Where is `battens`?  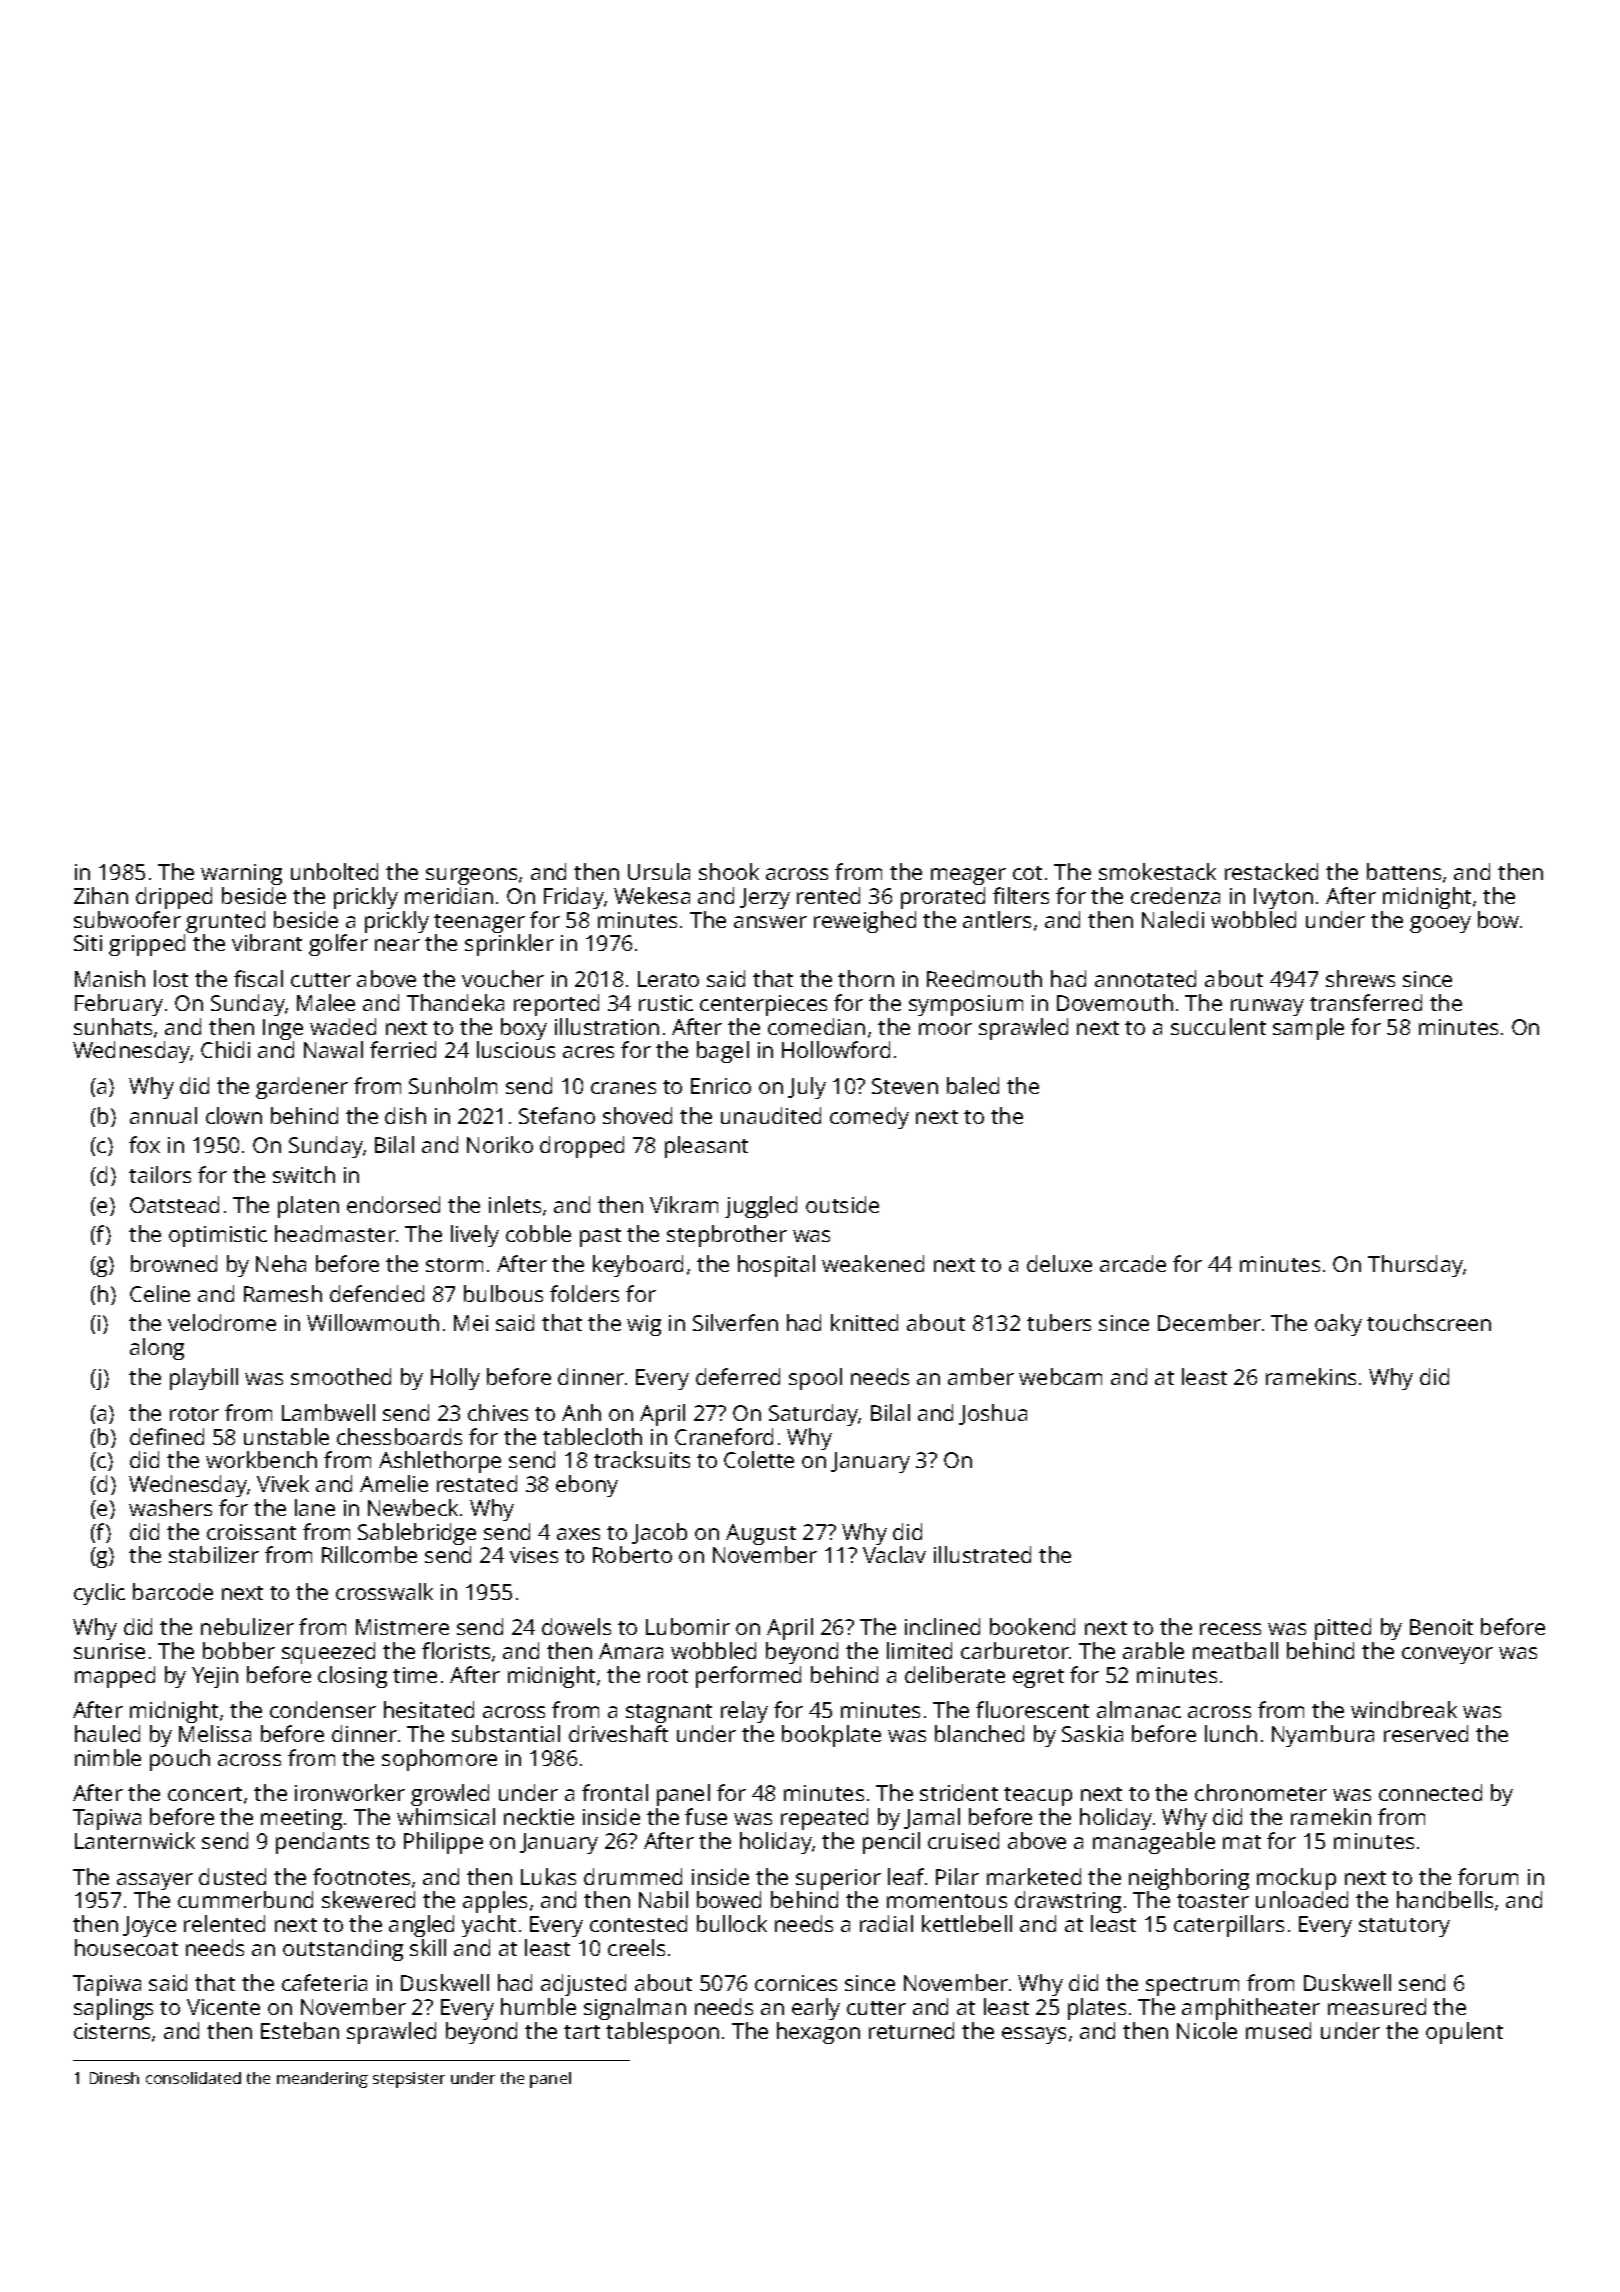 battens is located at coordinates (1404, 871).
